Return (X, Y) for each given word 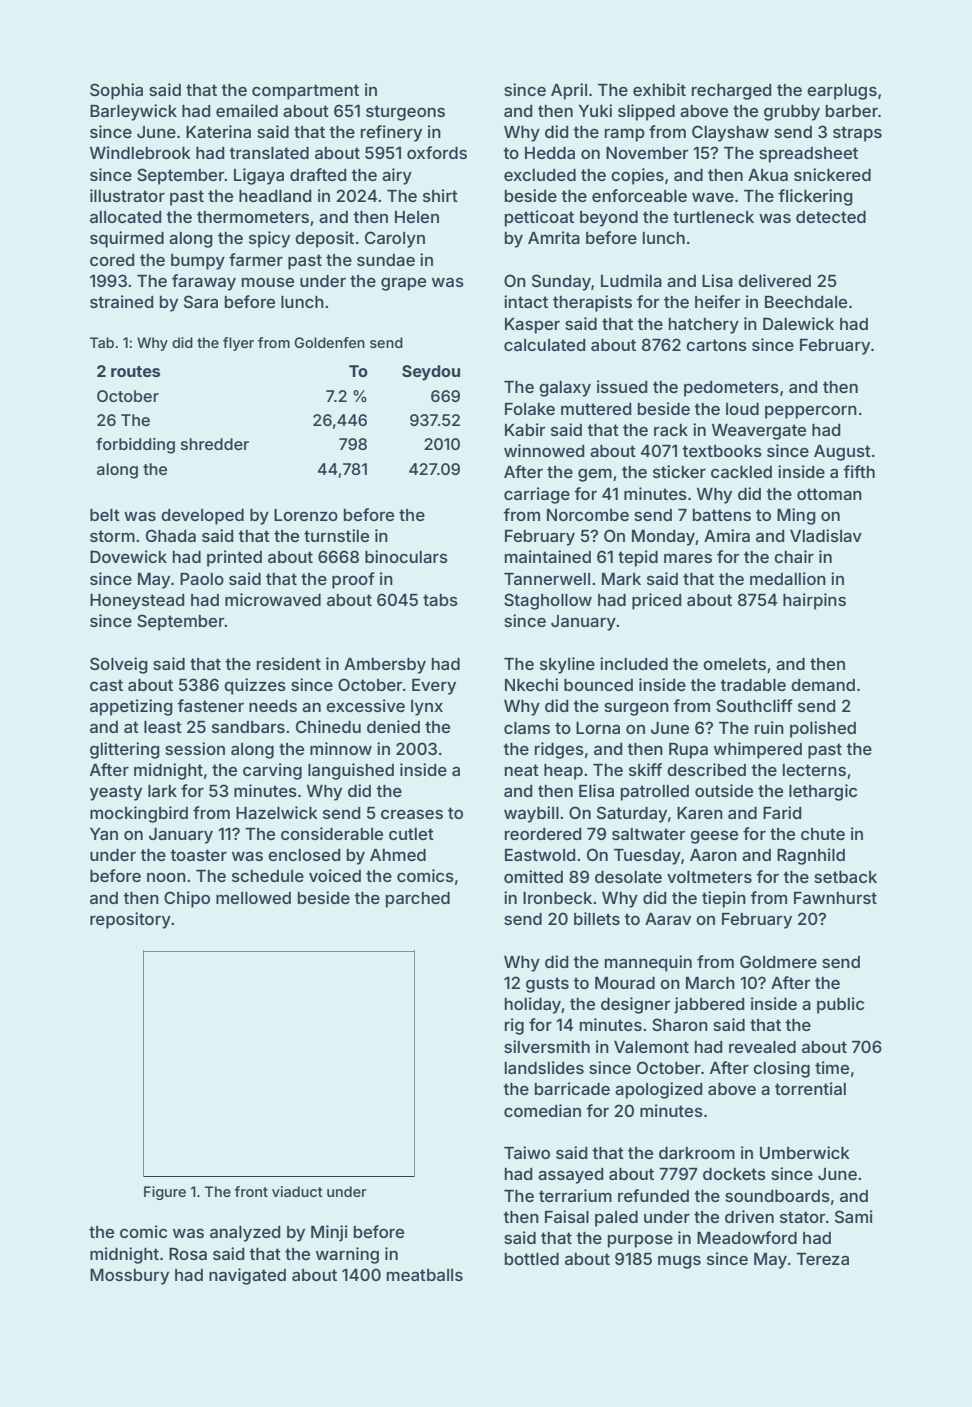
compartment (305, 92)
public (840, 1005)
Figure (165, 1193)
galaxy (565, 389)
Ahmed (398, 855)
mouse (268, 282)
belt (105, 515)
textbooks (722, 451)
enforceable (639, 195)
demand (823, 685)
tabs (440, 600)
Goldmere (778, 961)
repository (130, 920)
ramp (625, 135)
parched (418, 900)
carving (272, 771)
